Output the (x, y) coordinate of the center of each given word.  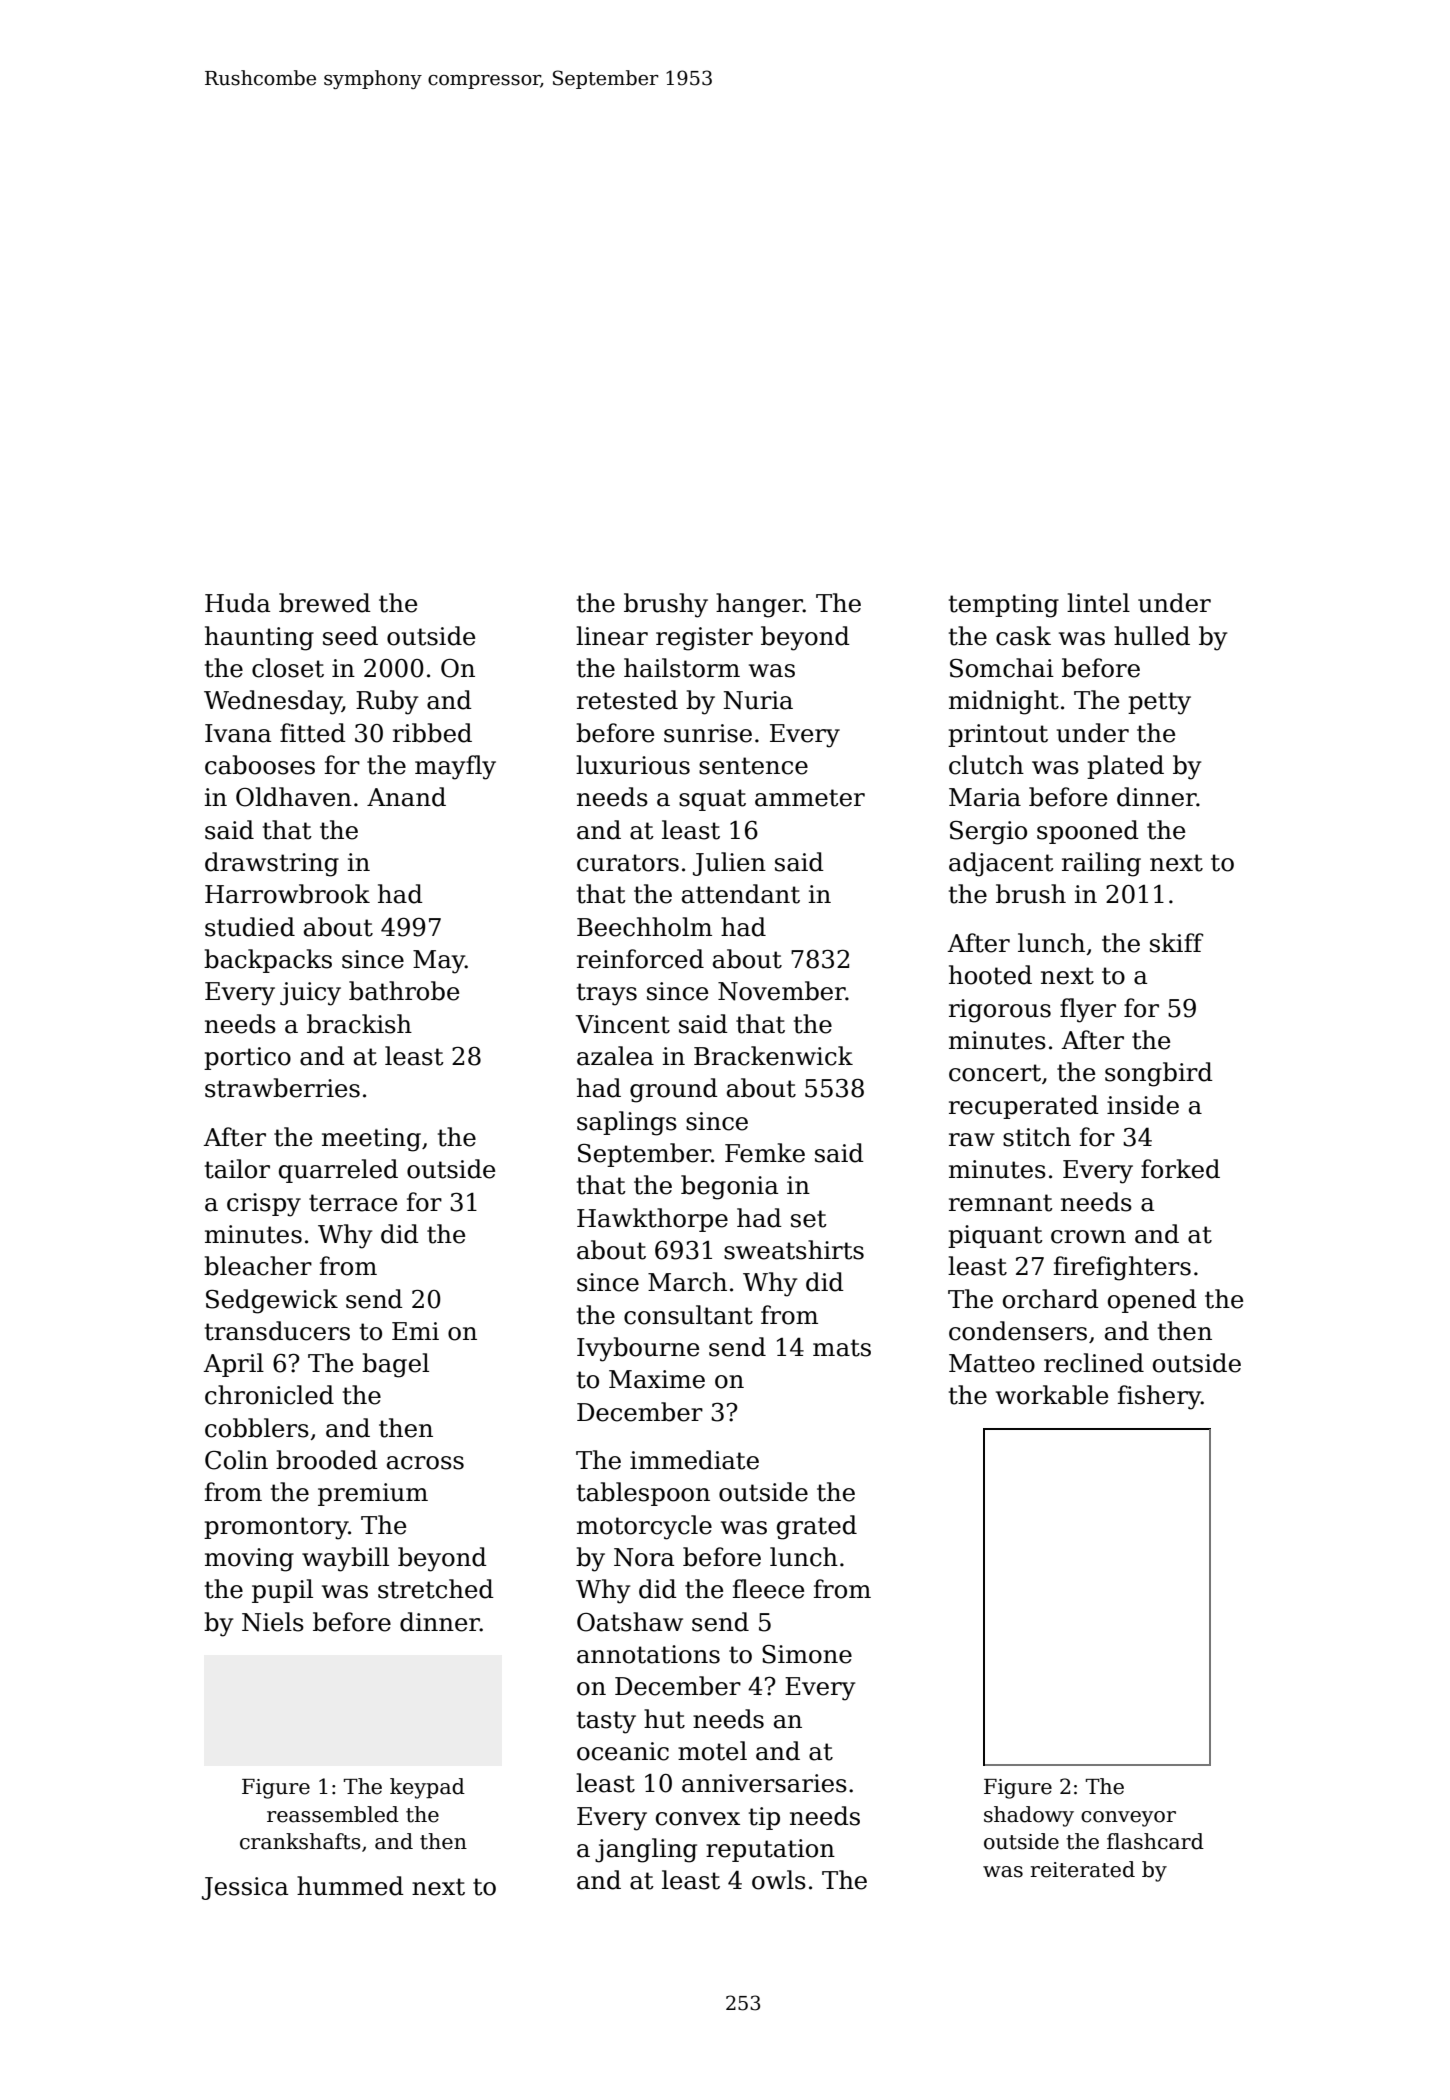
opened (1152, 1301)
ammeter (810, 798)
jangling (646, 1850)
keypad (427, 1788)
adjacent (1001, 864)
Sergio (988, 833)
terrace (353, 1203)
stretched (436, 1589)
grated (817, 1527)
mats (842, 1348)
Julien (729, 864)
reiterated (1083, 1869)
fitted (313, 733)
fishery (1159, 1397)
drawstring (272, 864)
